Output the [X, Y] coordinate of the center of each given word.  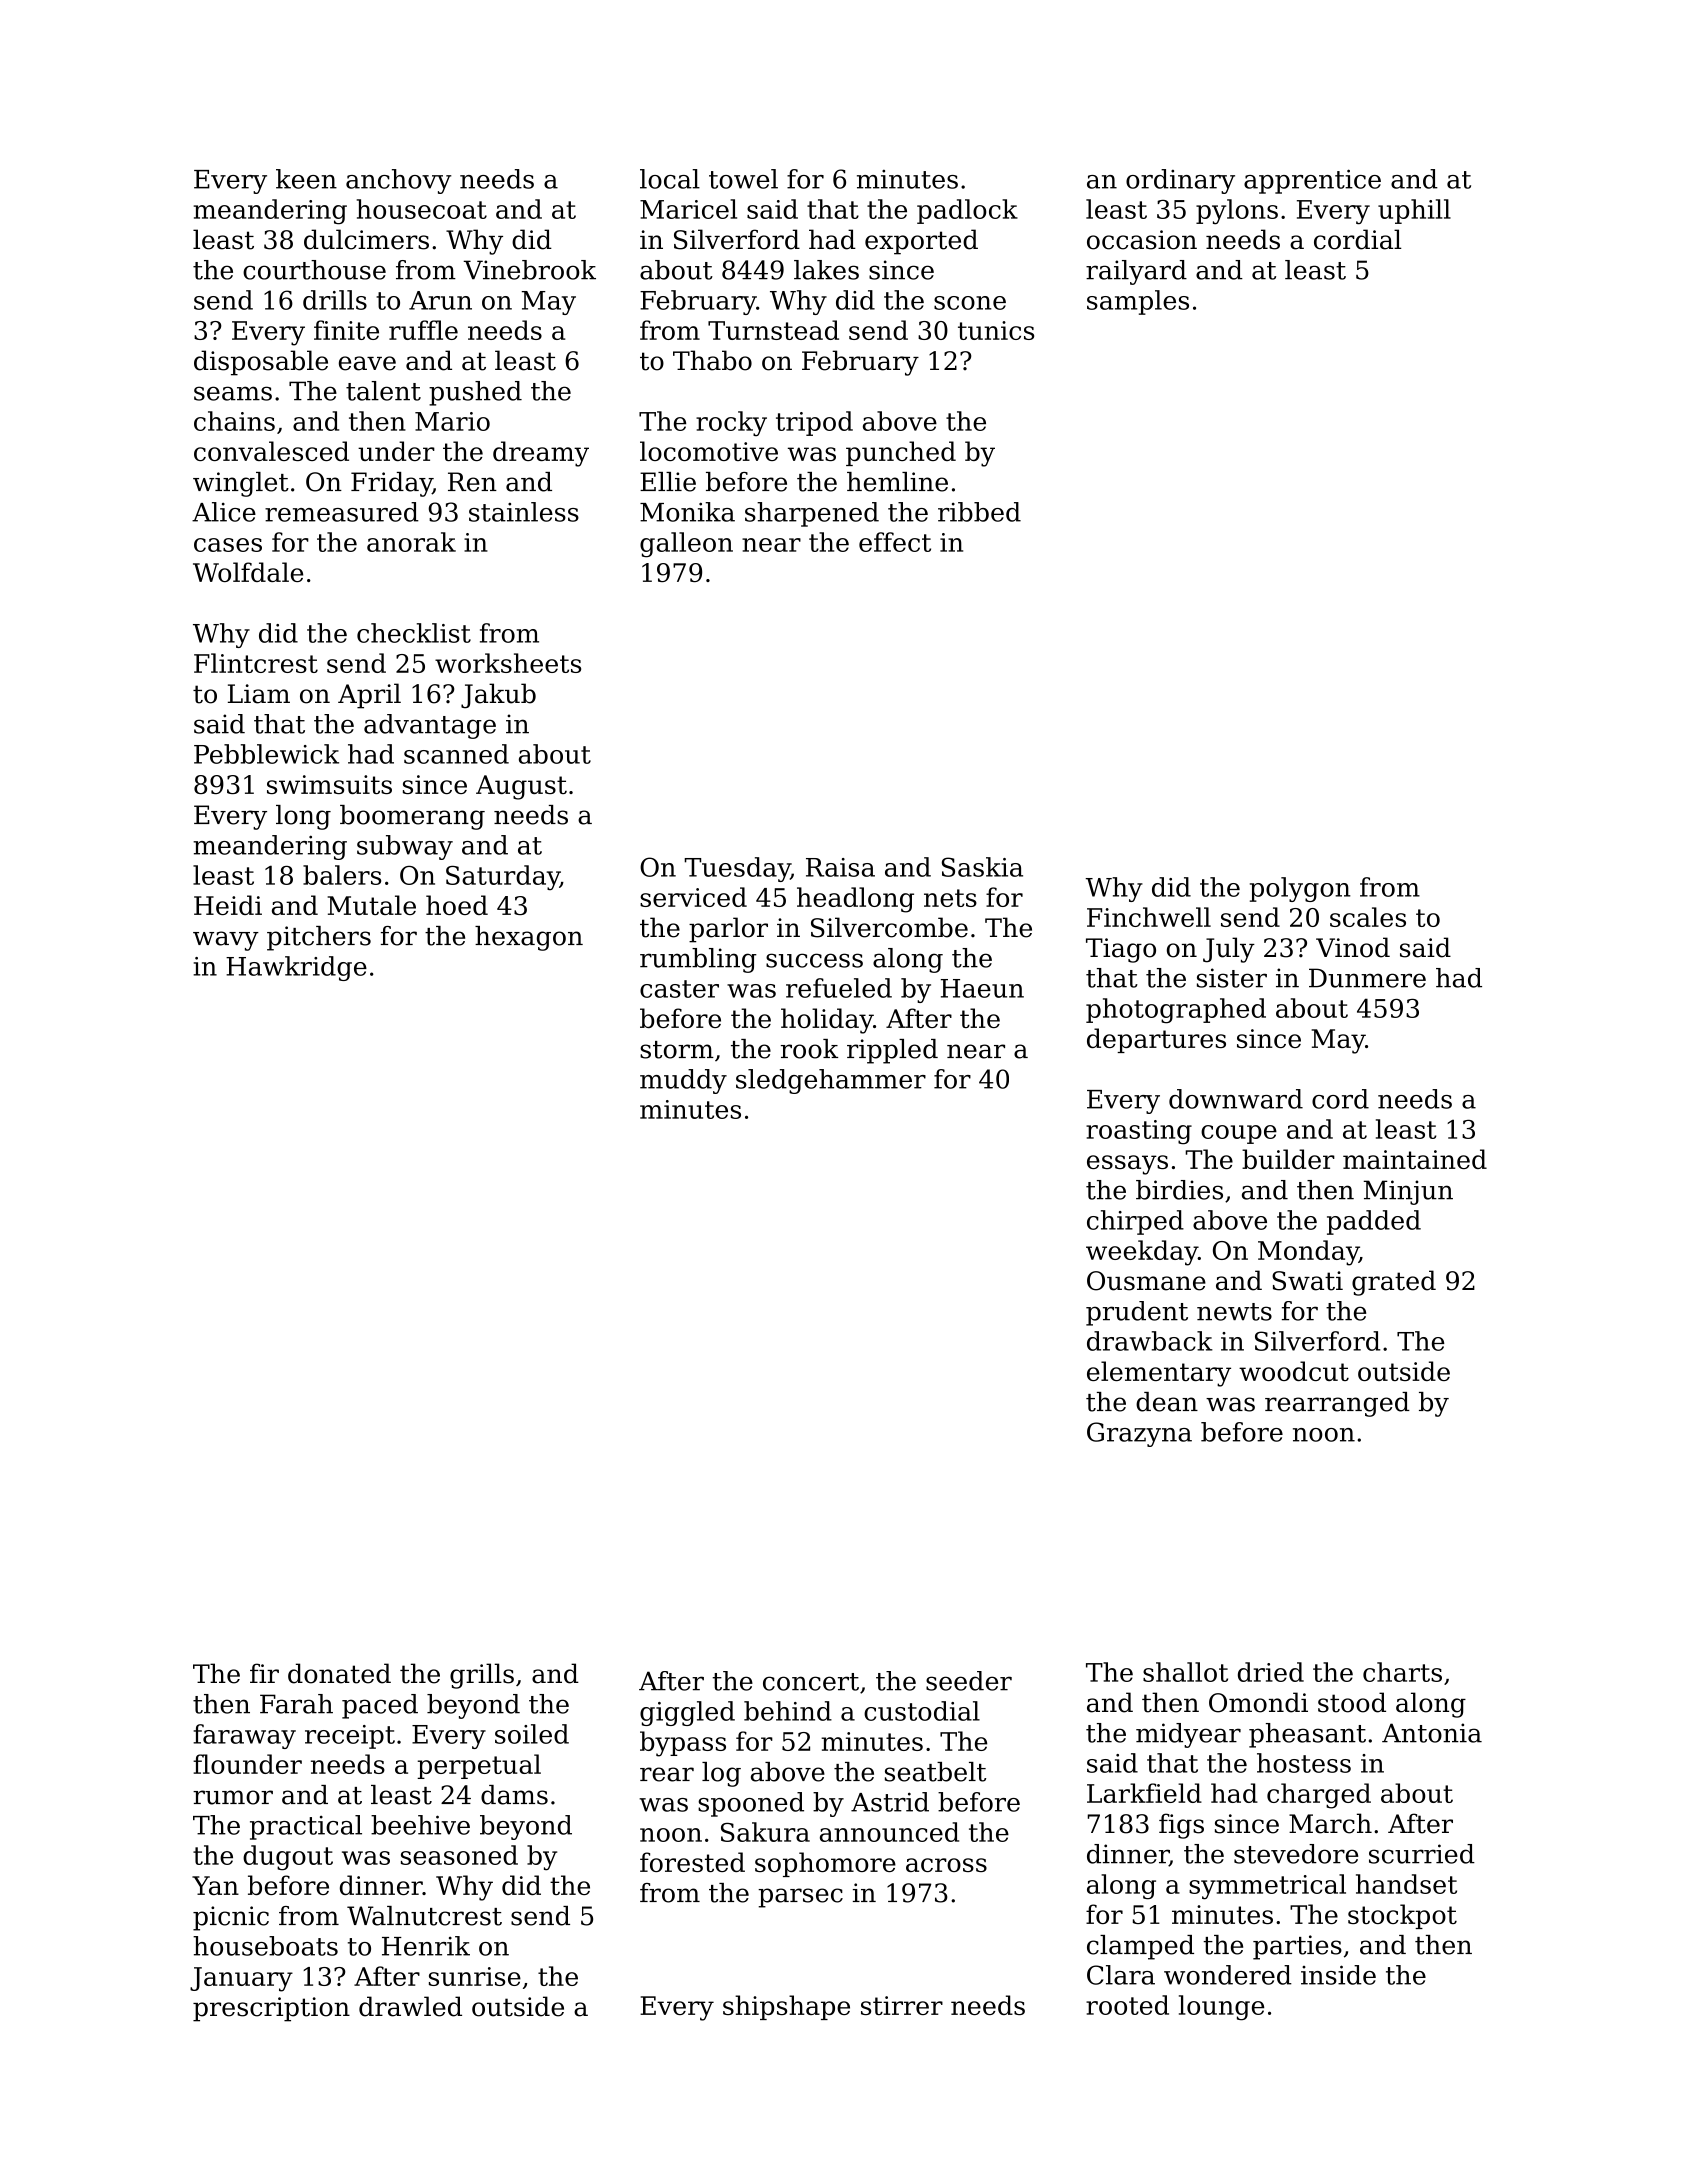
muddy [683, 1081]
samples [1138, 302]
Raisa [840, 867]
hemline [897, 482]
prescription [271, 2009]
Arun [440, 300]
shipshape [786, 2007]
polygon [1300, 889]
